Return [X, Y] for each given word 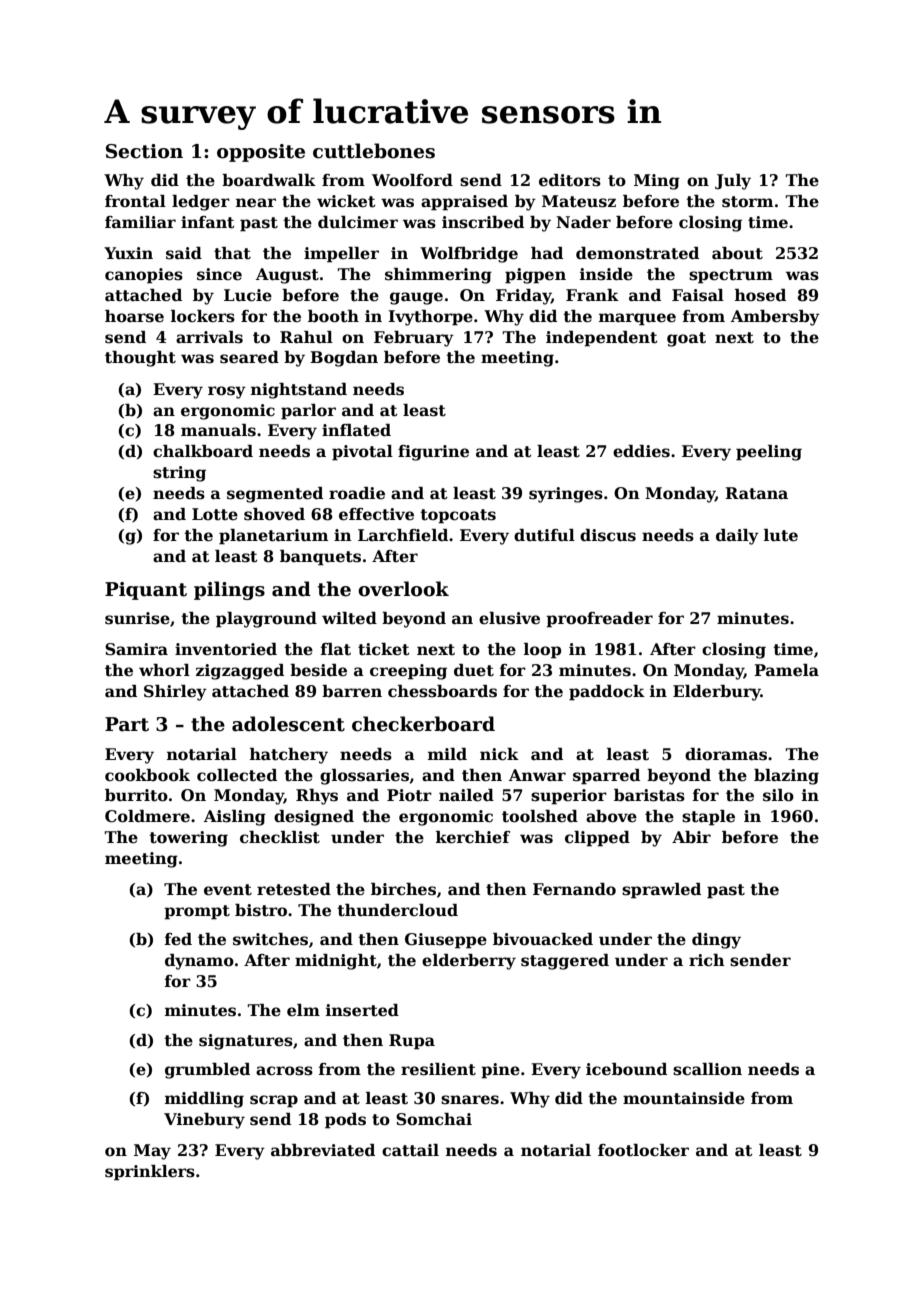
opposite [261, 153]
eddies [641, 451]
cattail [410, 1150]
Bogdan [344, 359]
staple [708, 818]
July [733, 182]
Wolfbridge [469, 255]
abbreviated [323, 1150]
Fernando [574, 889]
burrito [136, 795]
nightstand [299, 391]
